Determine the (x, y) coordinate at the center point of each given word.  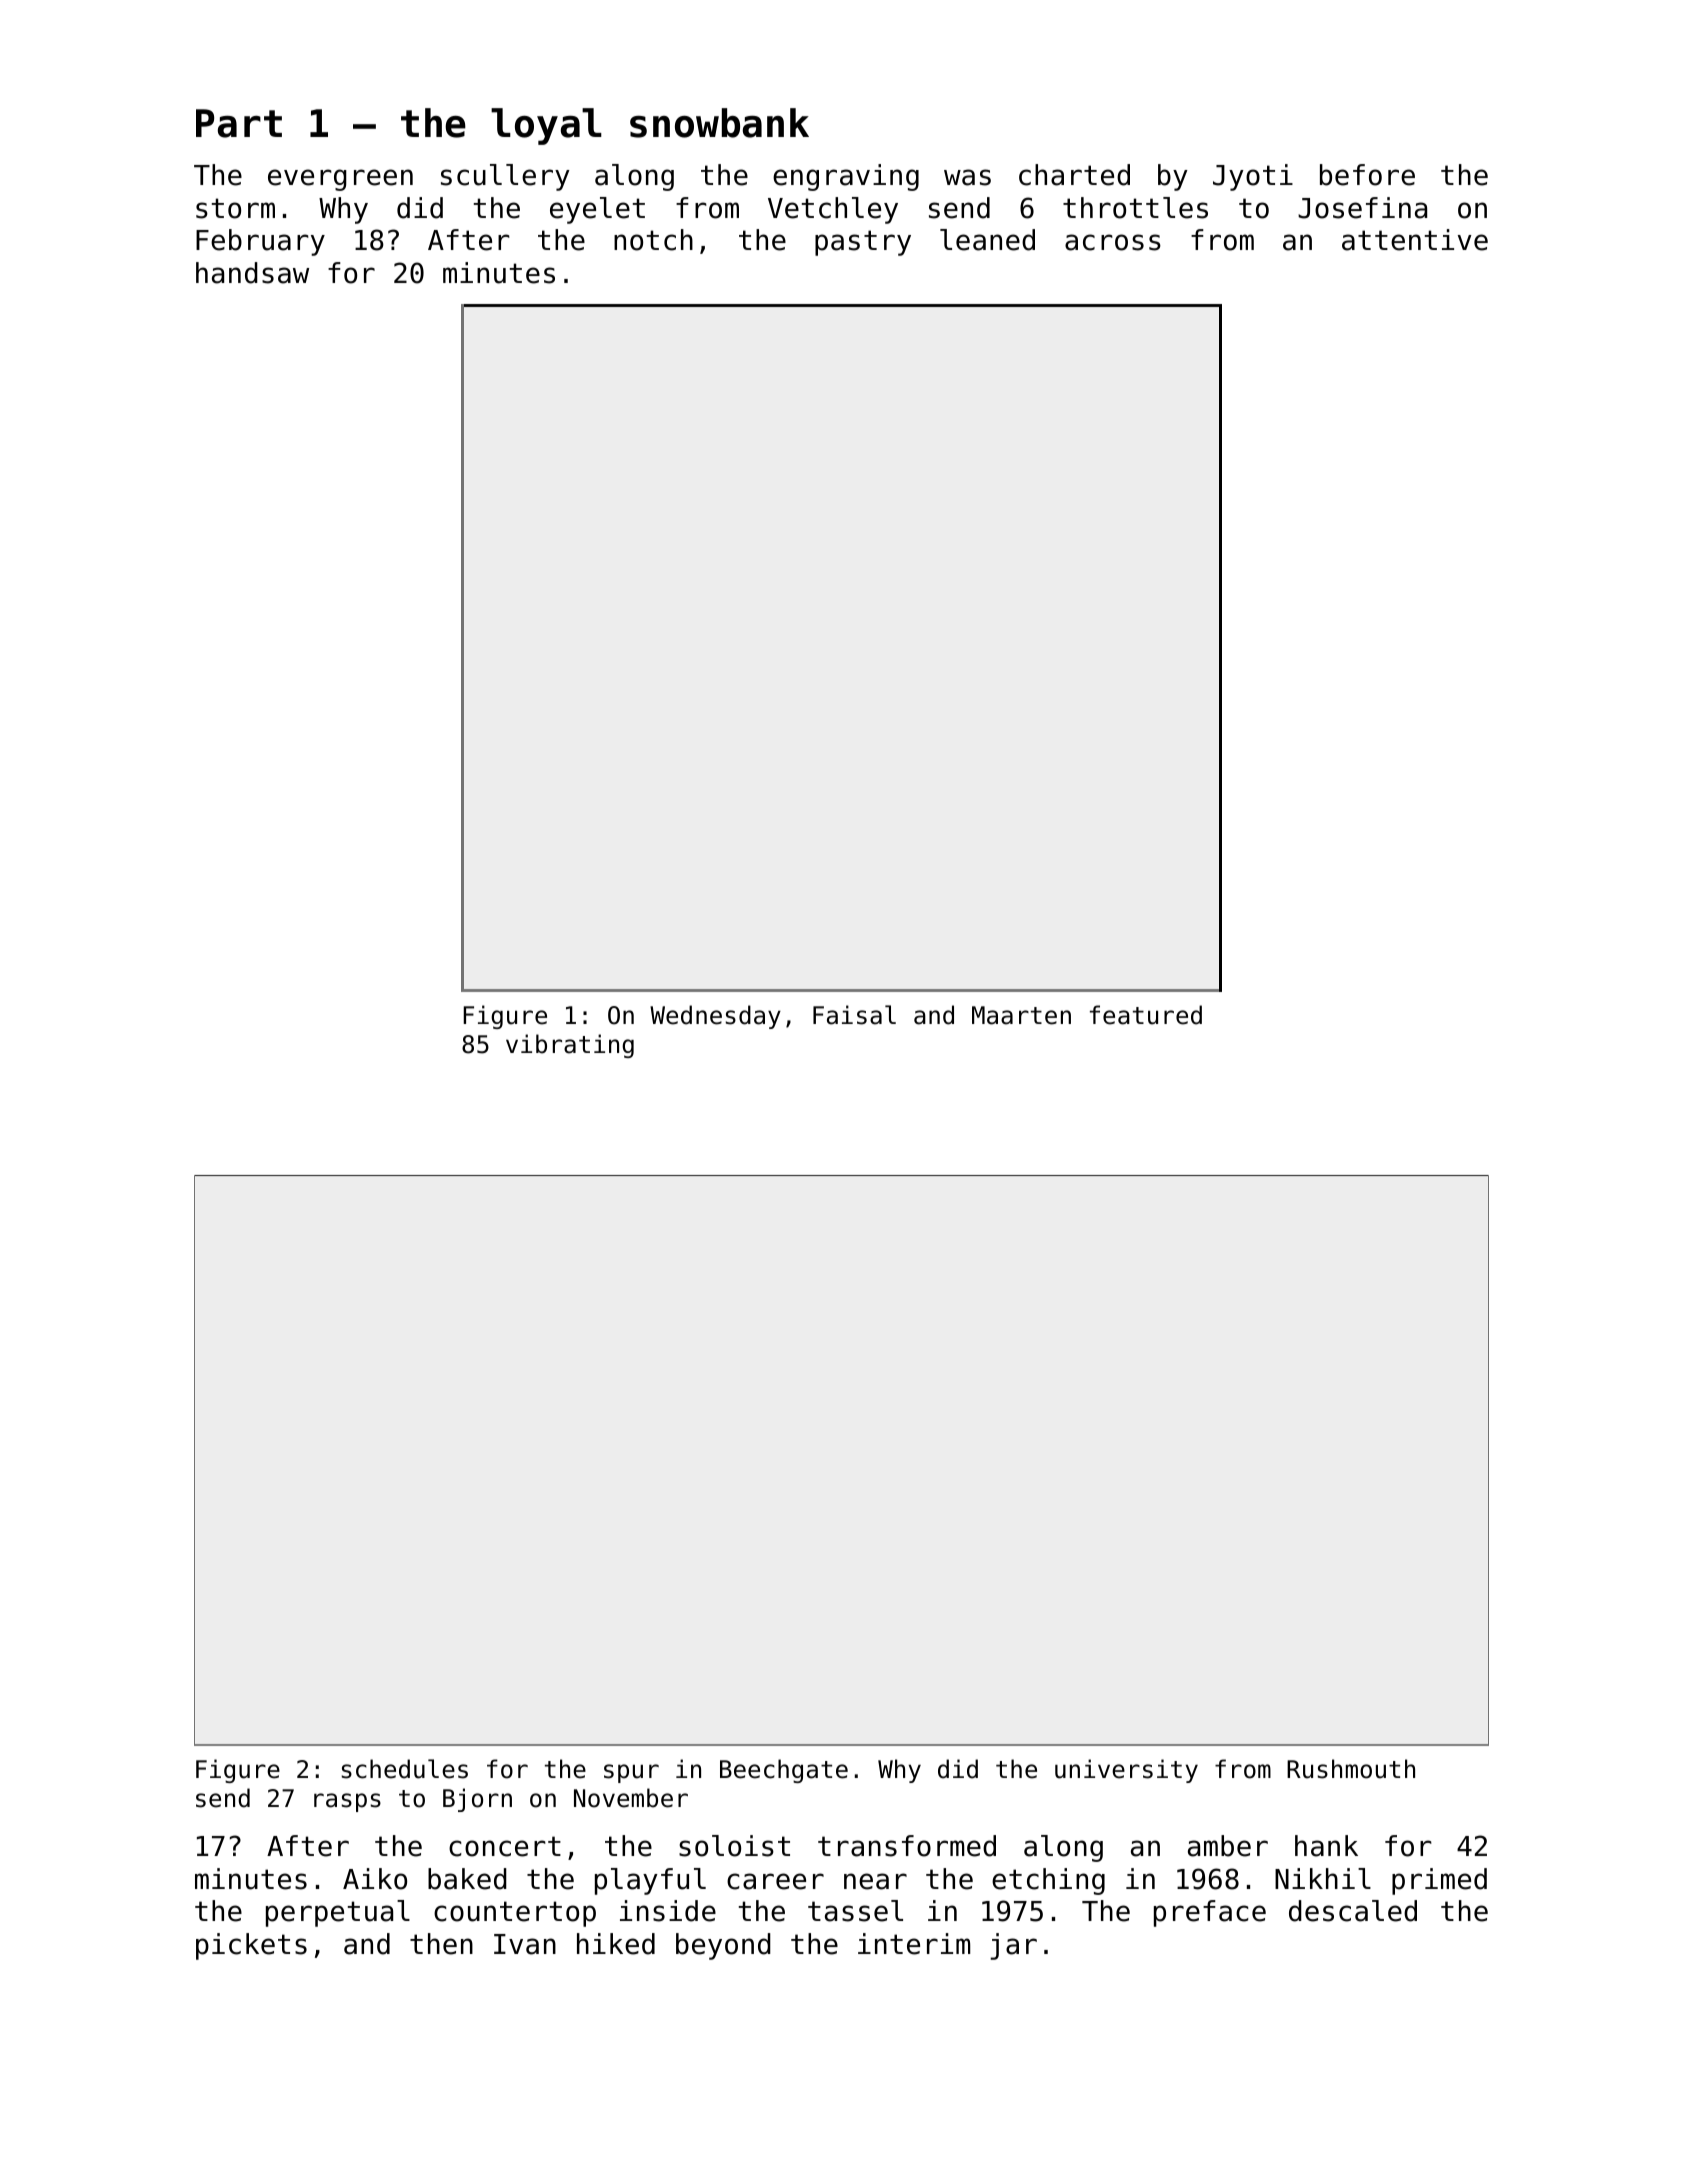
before (1367, 175)
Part (239, 123)
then (441, 1944)
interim (914, 1944)
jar (1013, 1946)
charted (1074, 175)
